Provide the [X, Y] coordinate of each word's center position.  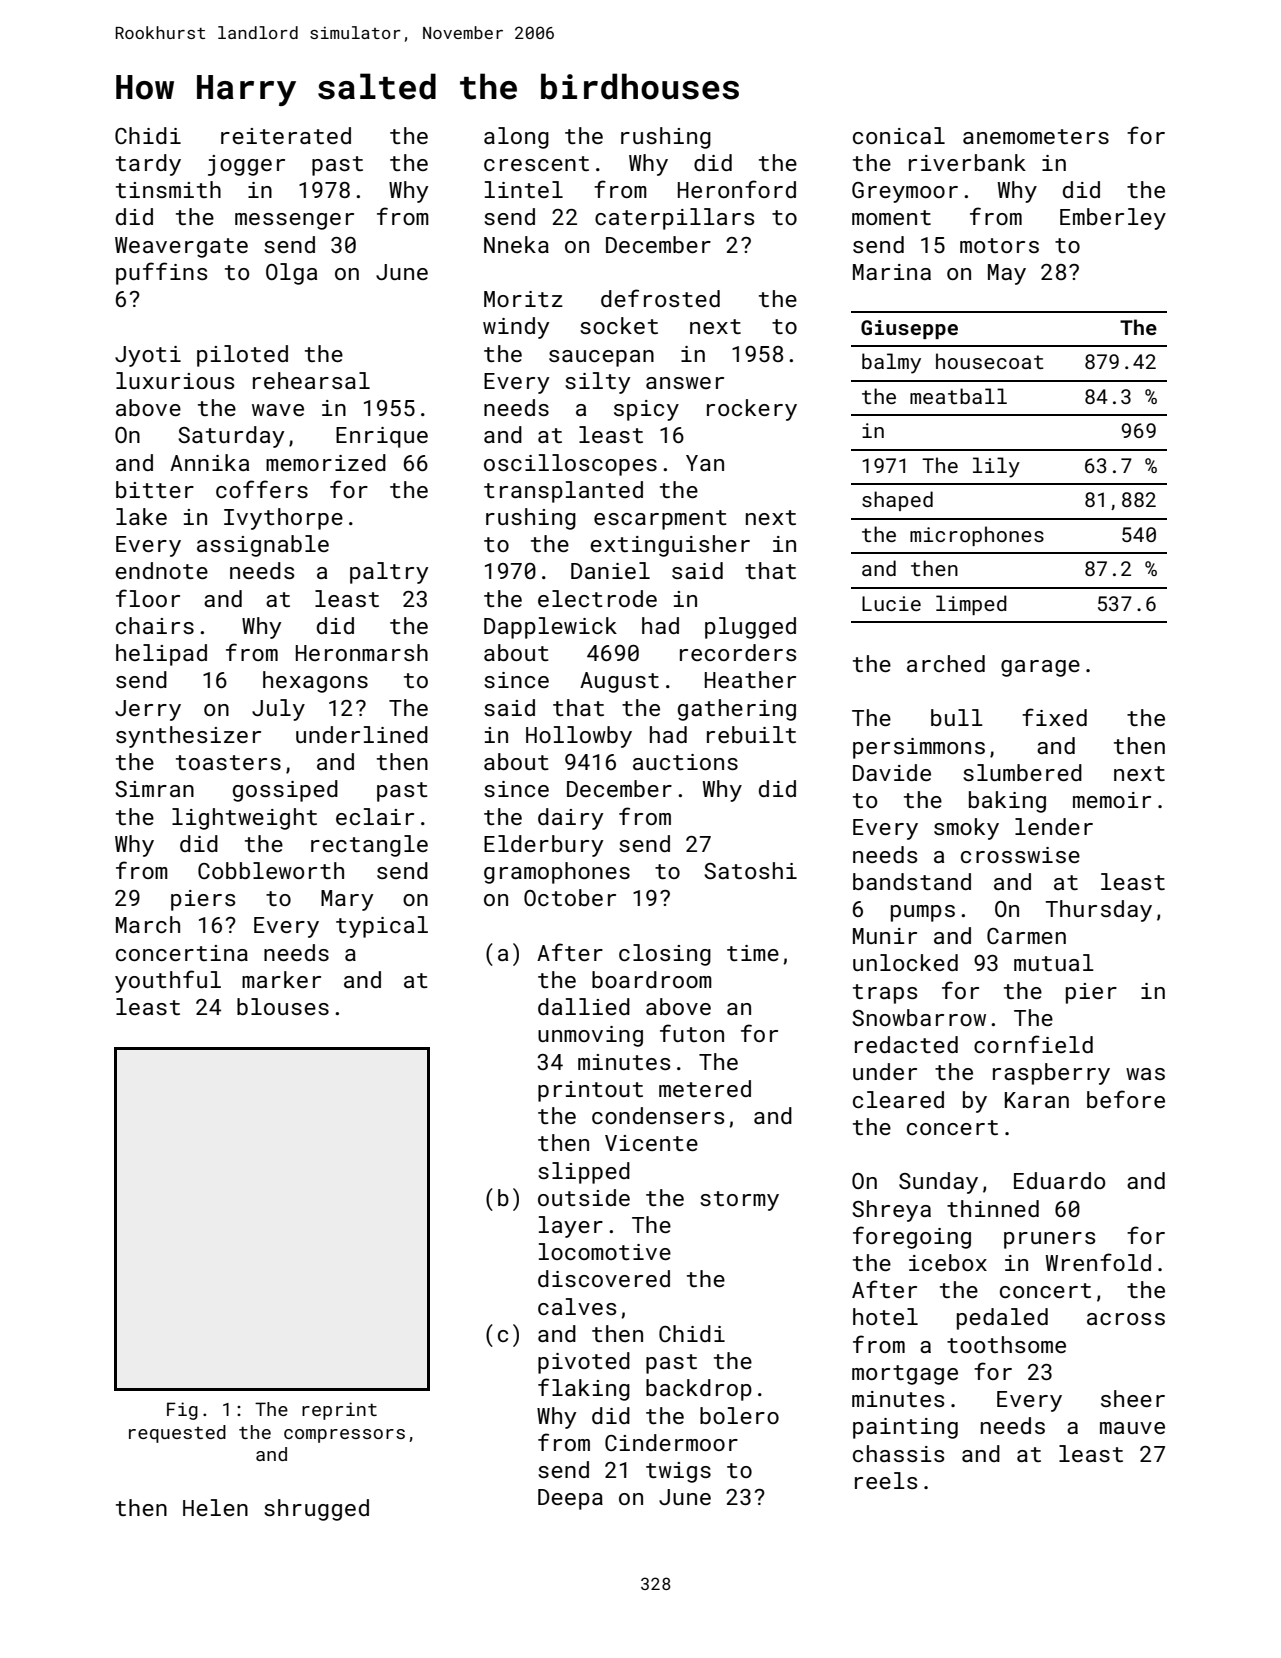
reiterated [286, 135]
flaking [584, 1389]
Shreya [891, 1211]
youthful [168, 981]
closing [665, 955]
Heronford [737, 189]
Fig [182, 1411]
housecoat [990, 361]
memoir [1112, 800]
